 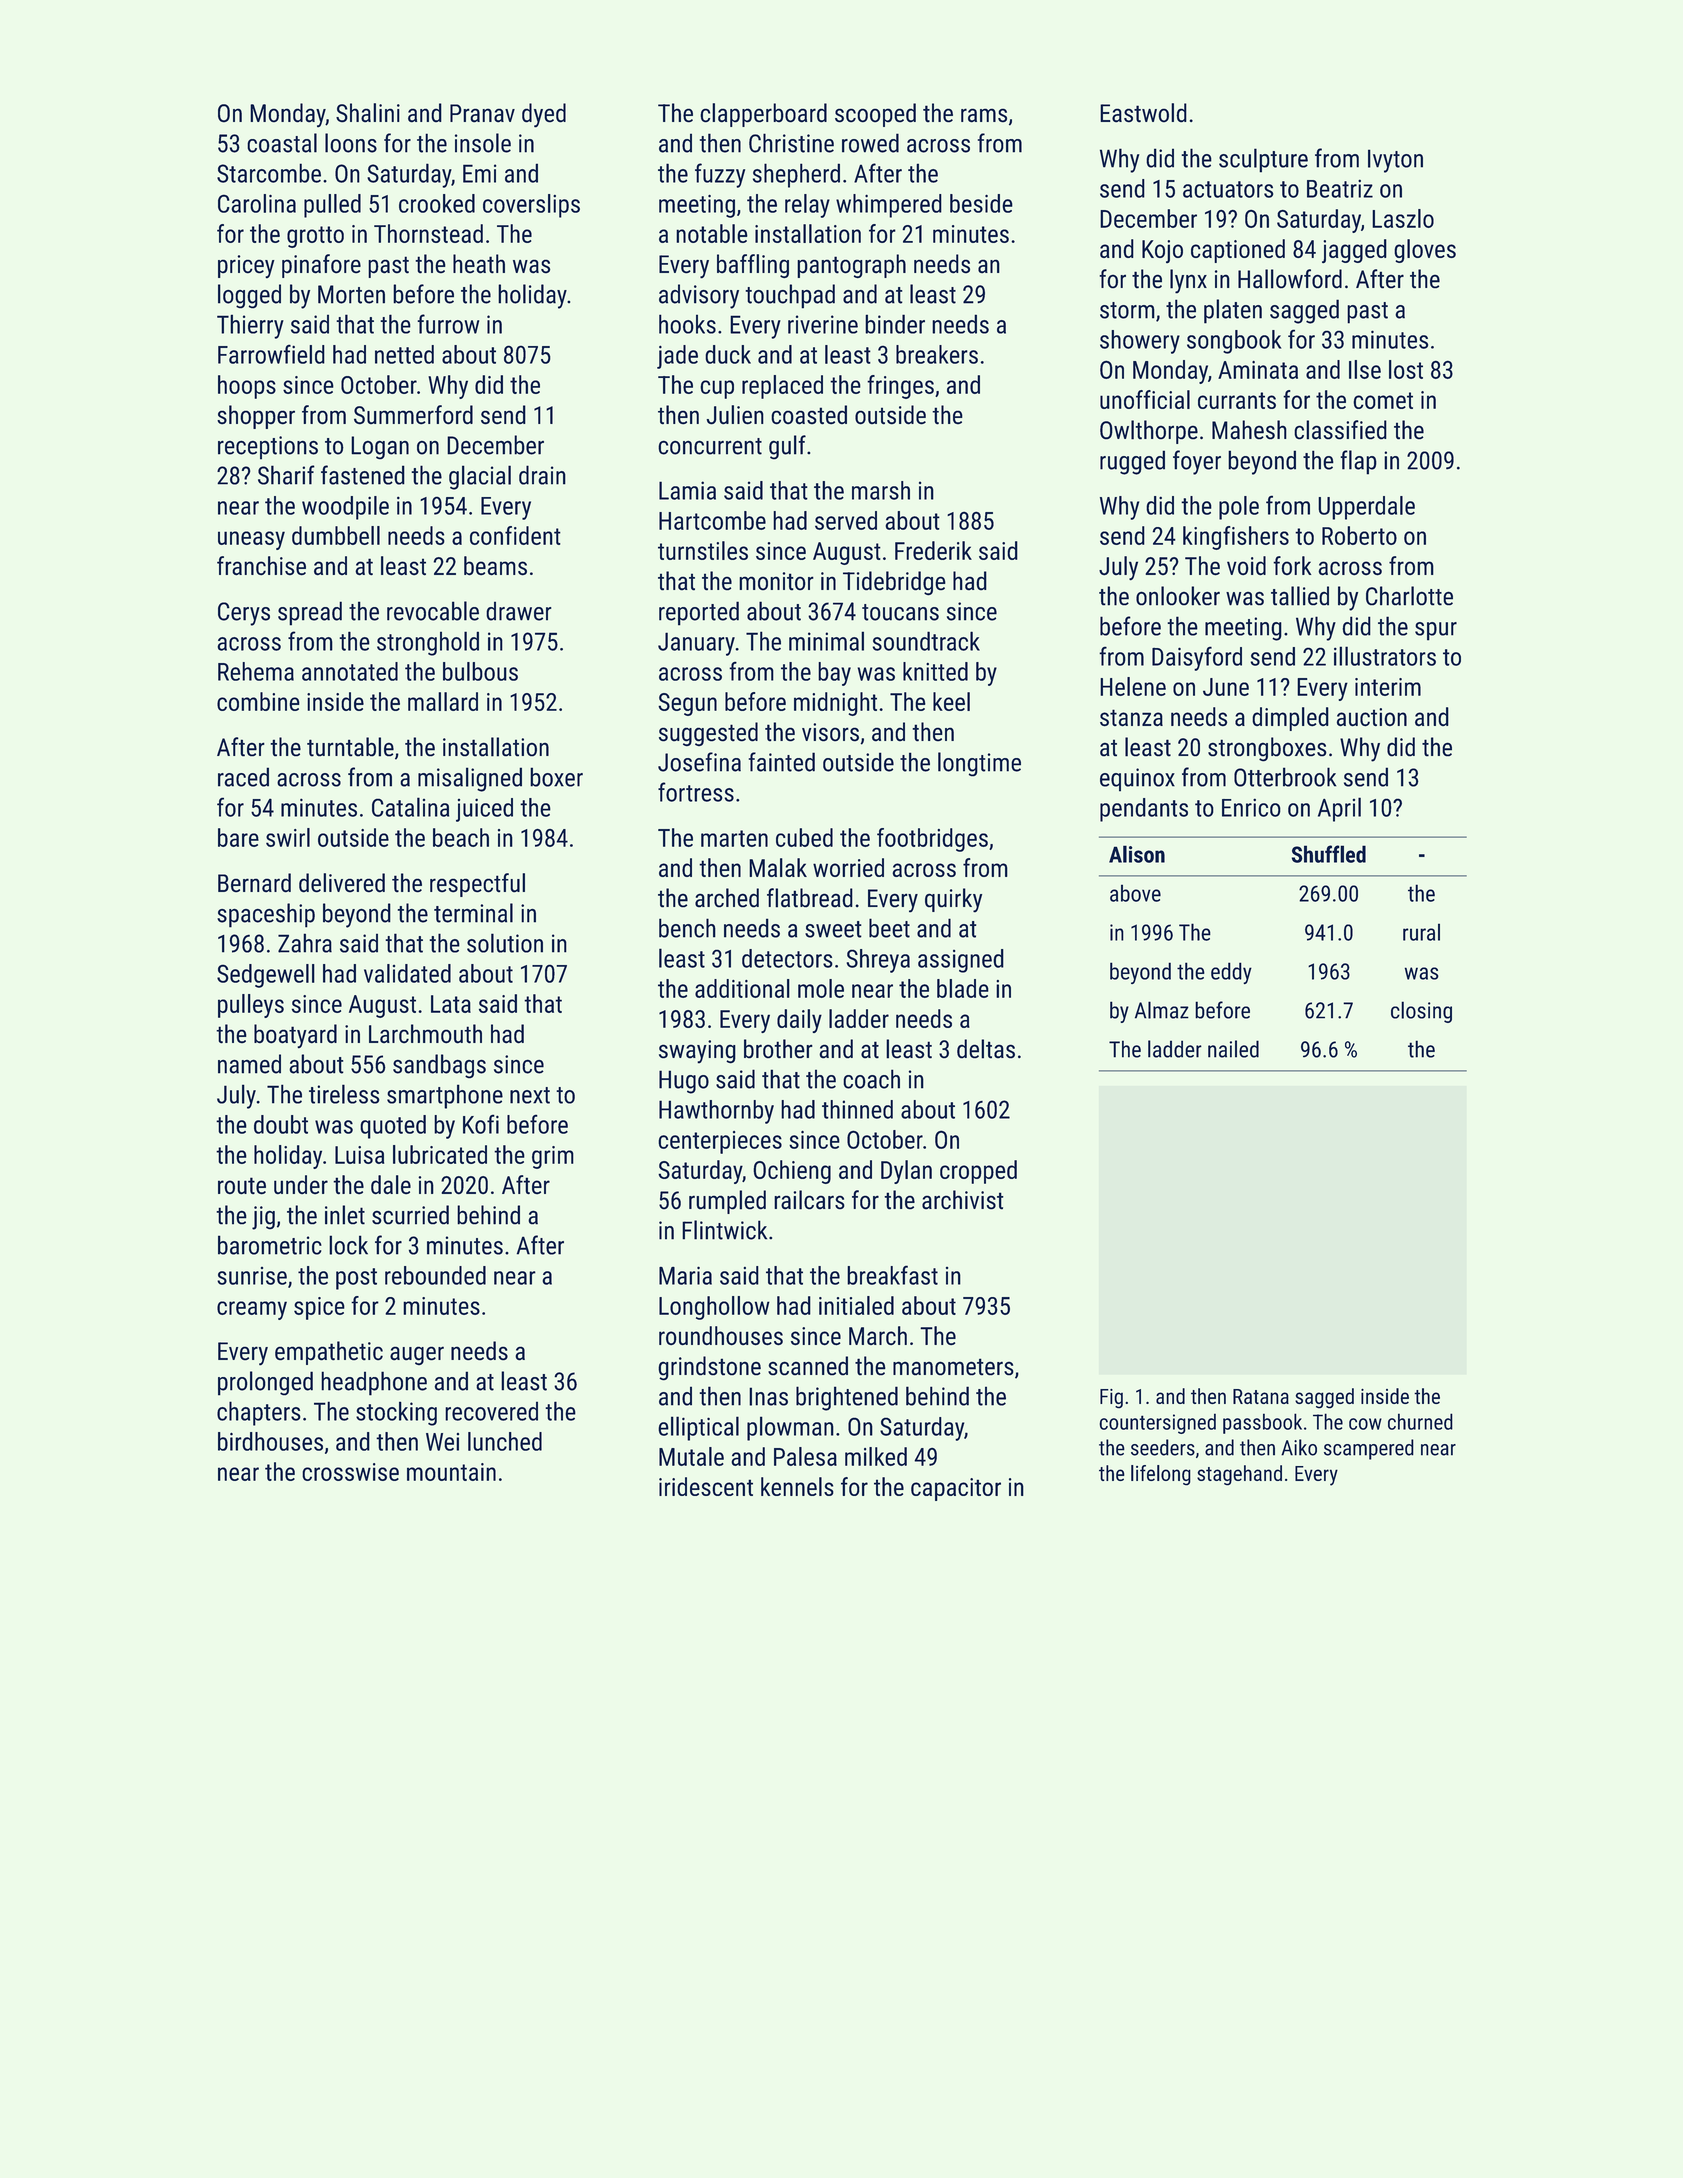 I want to click on beside, so click(x=981, y=203).
